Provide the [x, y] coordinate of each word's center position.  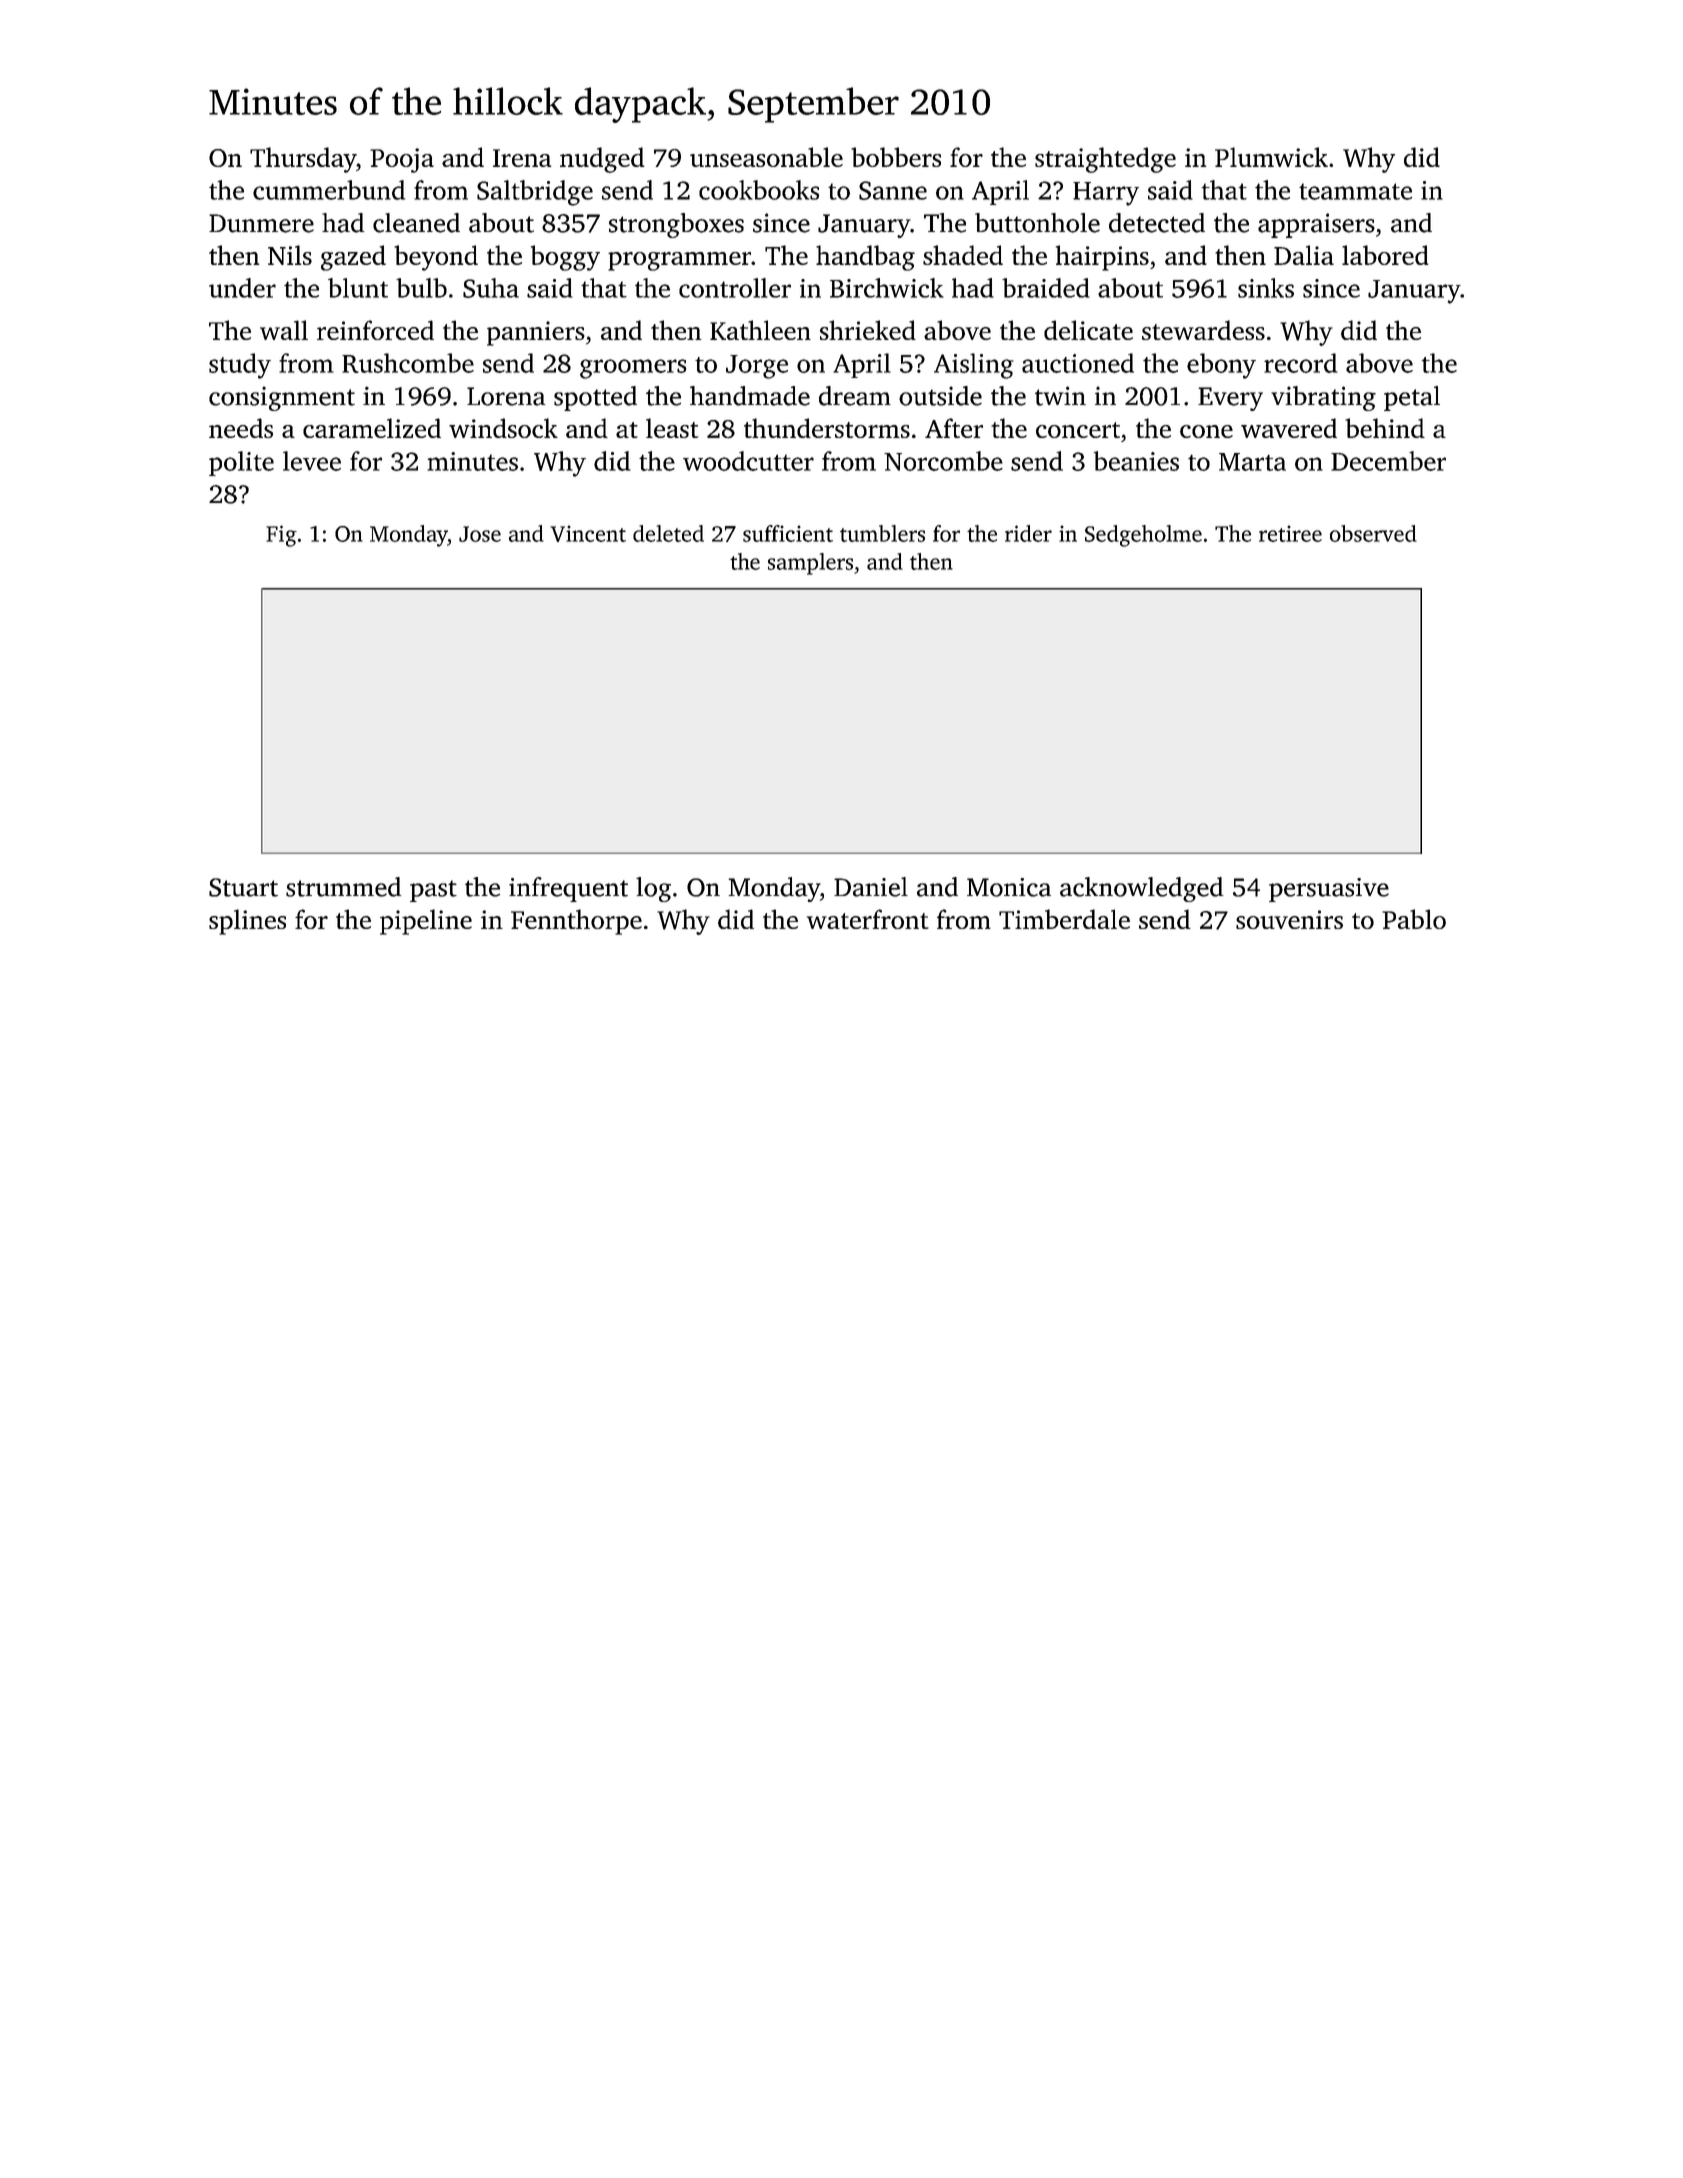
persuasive [1329, 890]
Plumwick [1271, 157]
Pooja [402, 160]
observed [1373, 533]
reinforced [375, 330]
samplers [810, 564]
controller [735, 288]
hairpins [1102, 258]
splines [247, 922]
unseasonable [766, 157]
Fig [281, 536]
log [653, 889]
